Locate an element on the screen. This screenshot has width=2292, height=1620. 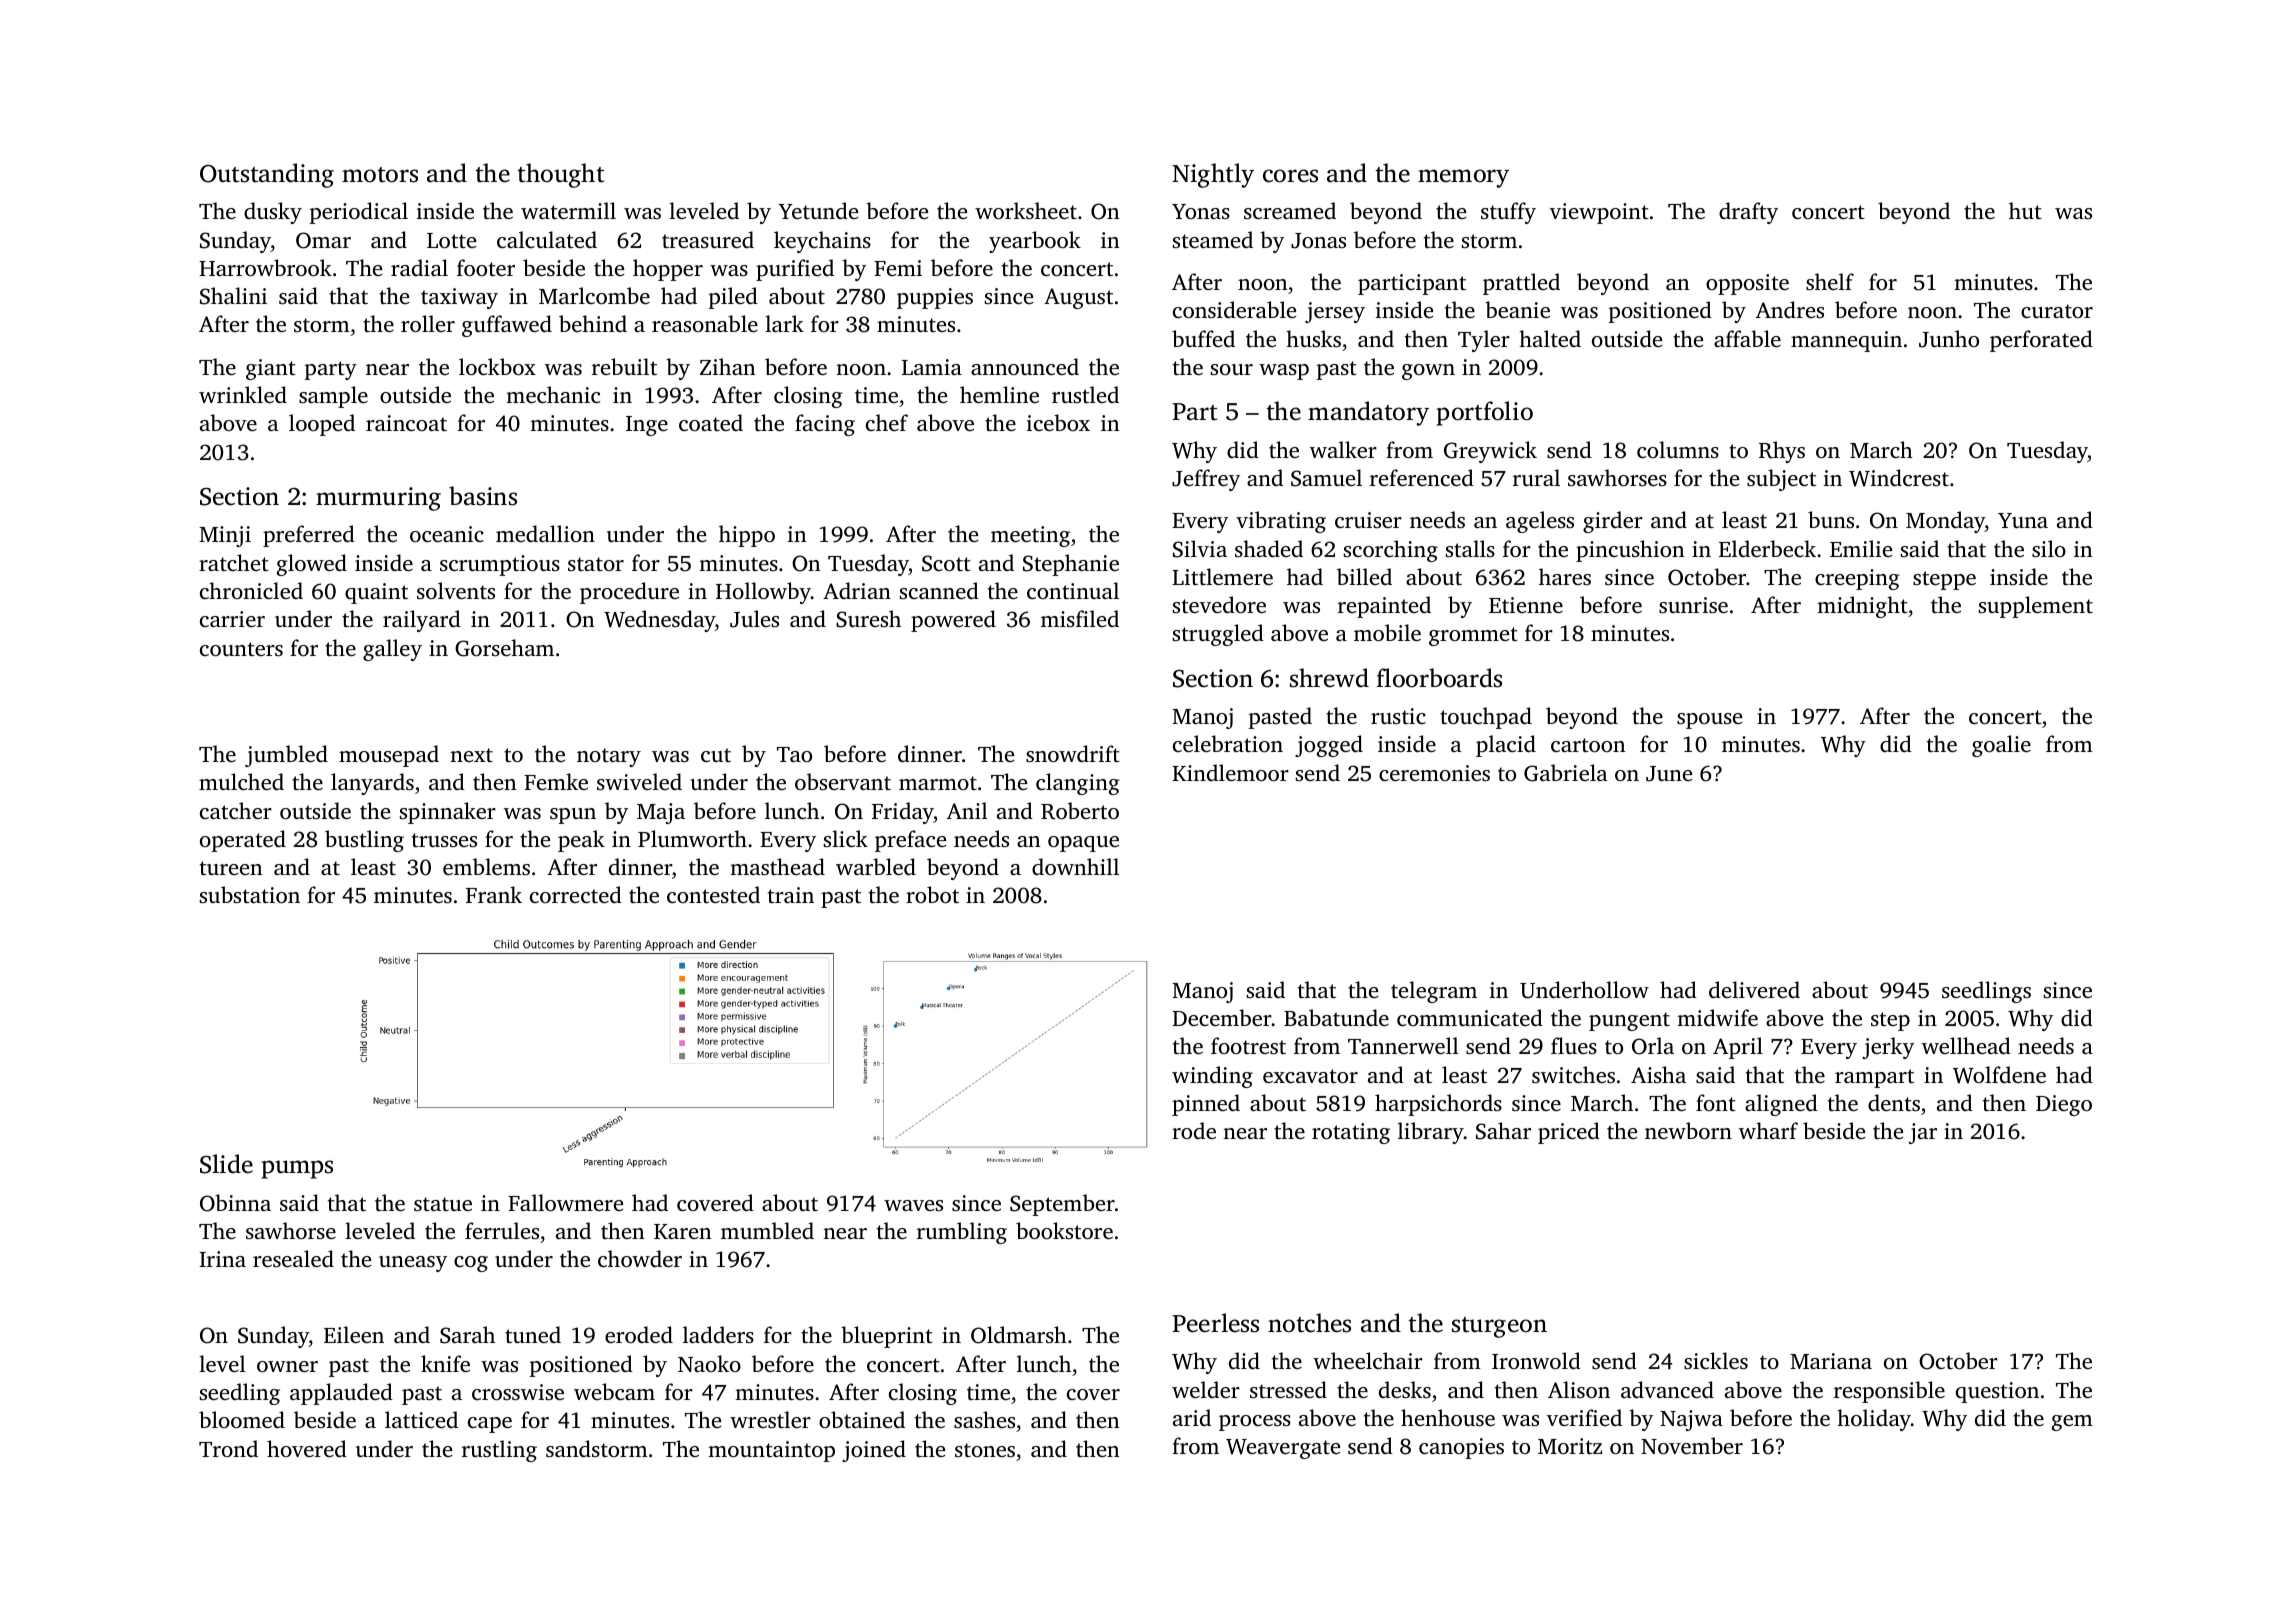
spouse is located at coordinates (1709, 721).
